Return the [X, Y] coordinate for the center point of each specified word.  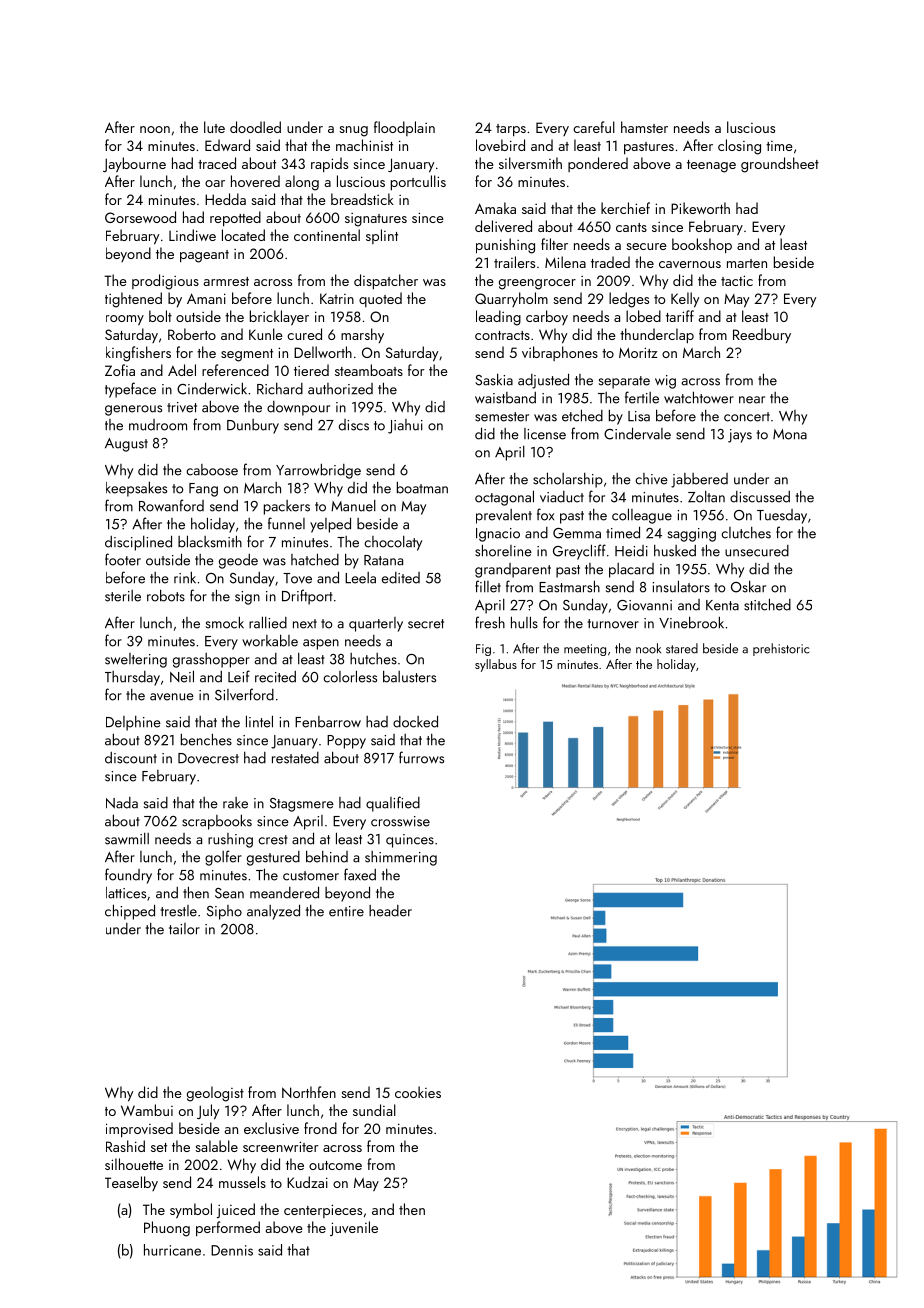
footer [123, 559]
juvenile [354, 1228]
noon [155, 129]
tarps [511, 130]
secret [426, 624]
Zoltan [706, 497]
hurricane [172, 1250]
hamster [644, 127]
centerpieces [323, 1211]
